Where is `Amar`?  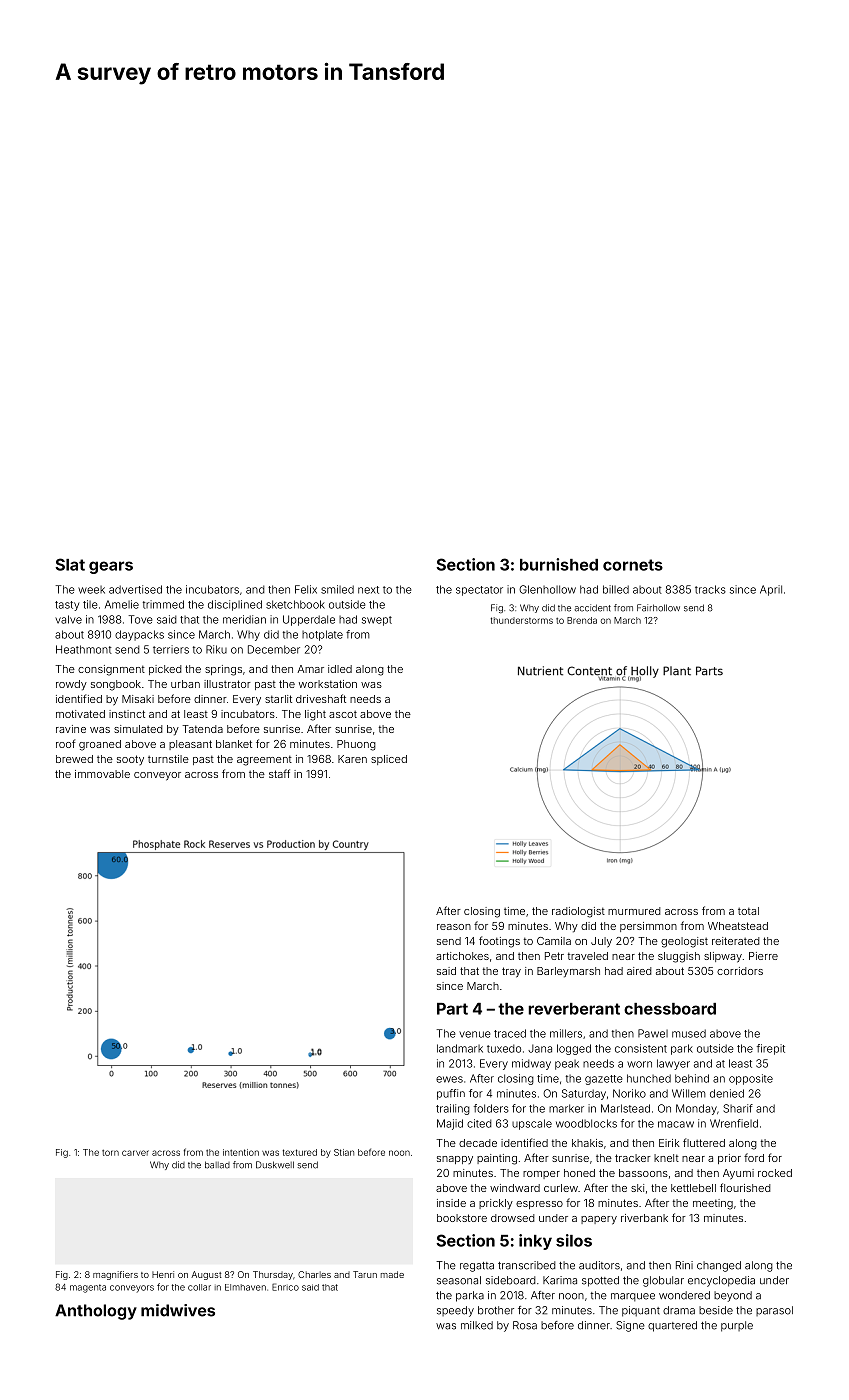 Amar is located at coordinates (310, 669).
